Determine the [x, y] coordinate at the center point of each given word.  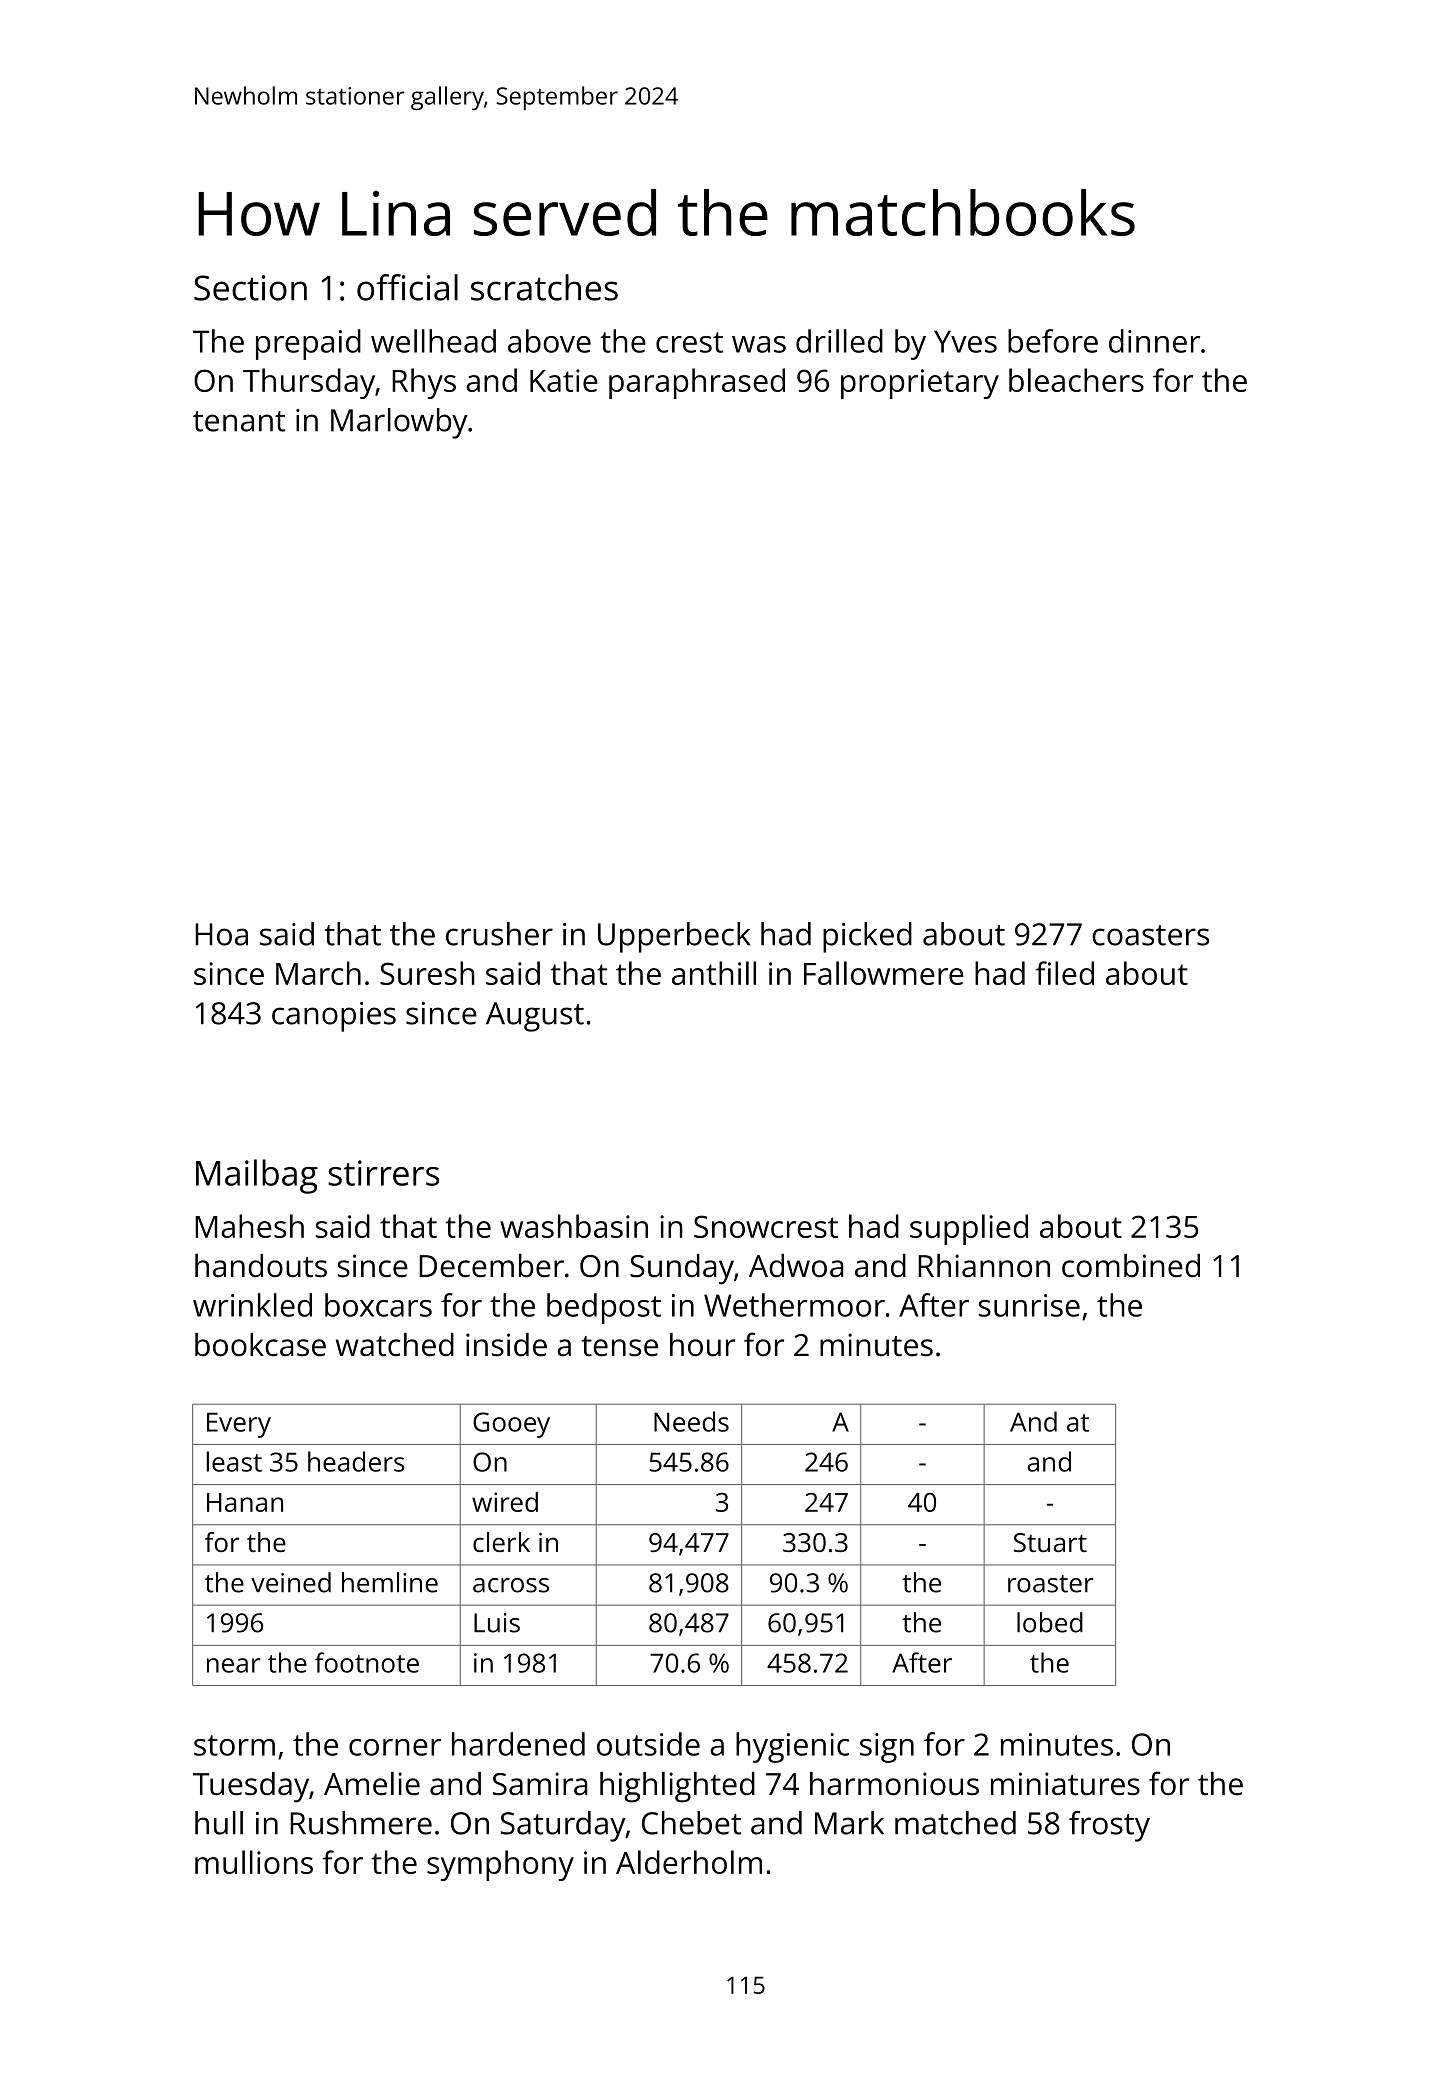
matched [955, 1823]
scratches [544, 287]
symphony [500, 1865]
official [407, 287]
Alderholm [689, 1862]
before [1053, 341]
